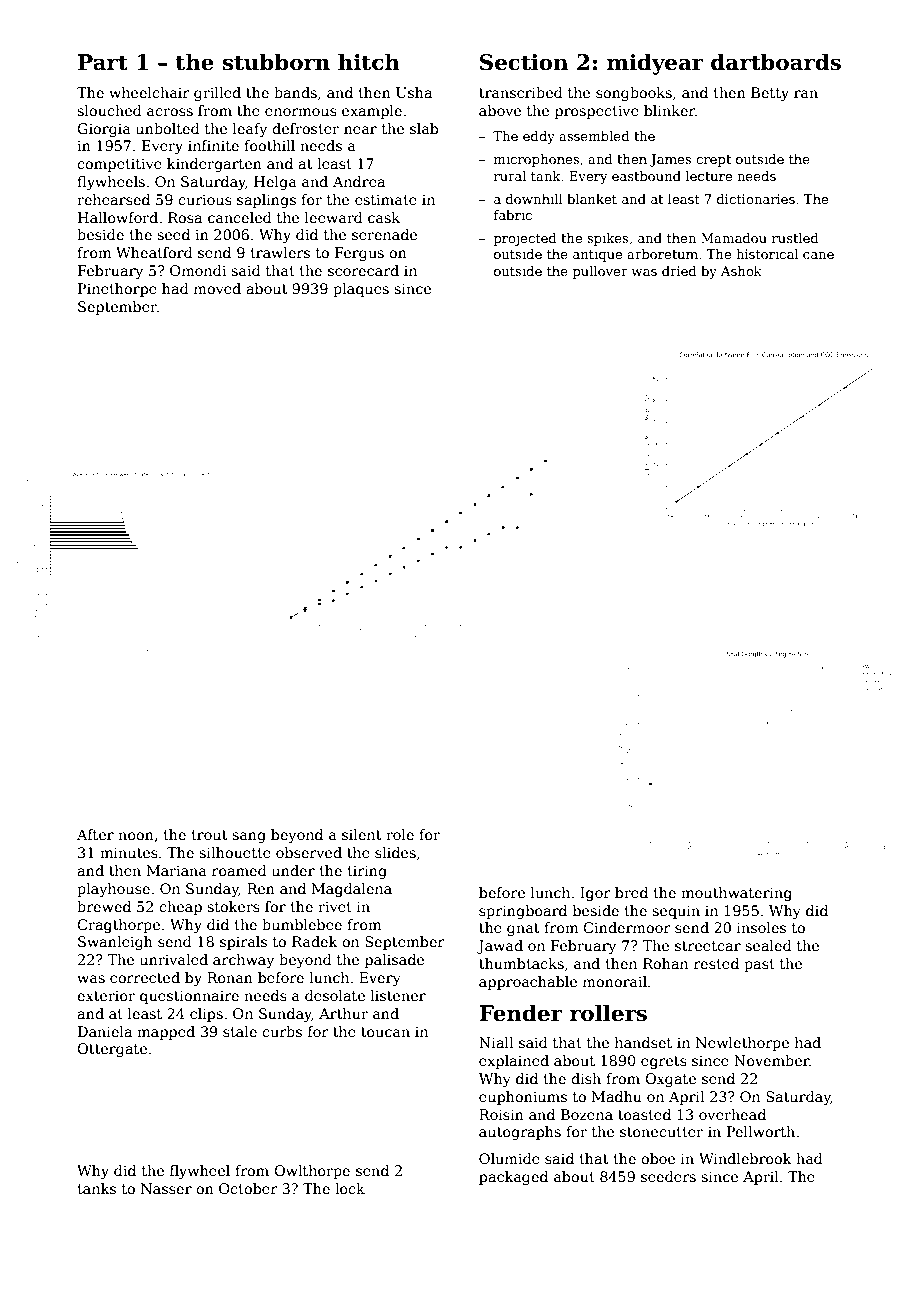 This document has width=924, height=1308. Describe the element at coordinates (669, 110) in the document. I see `blinker` at that location.
